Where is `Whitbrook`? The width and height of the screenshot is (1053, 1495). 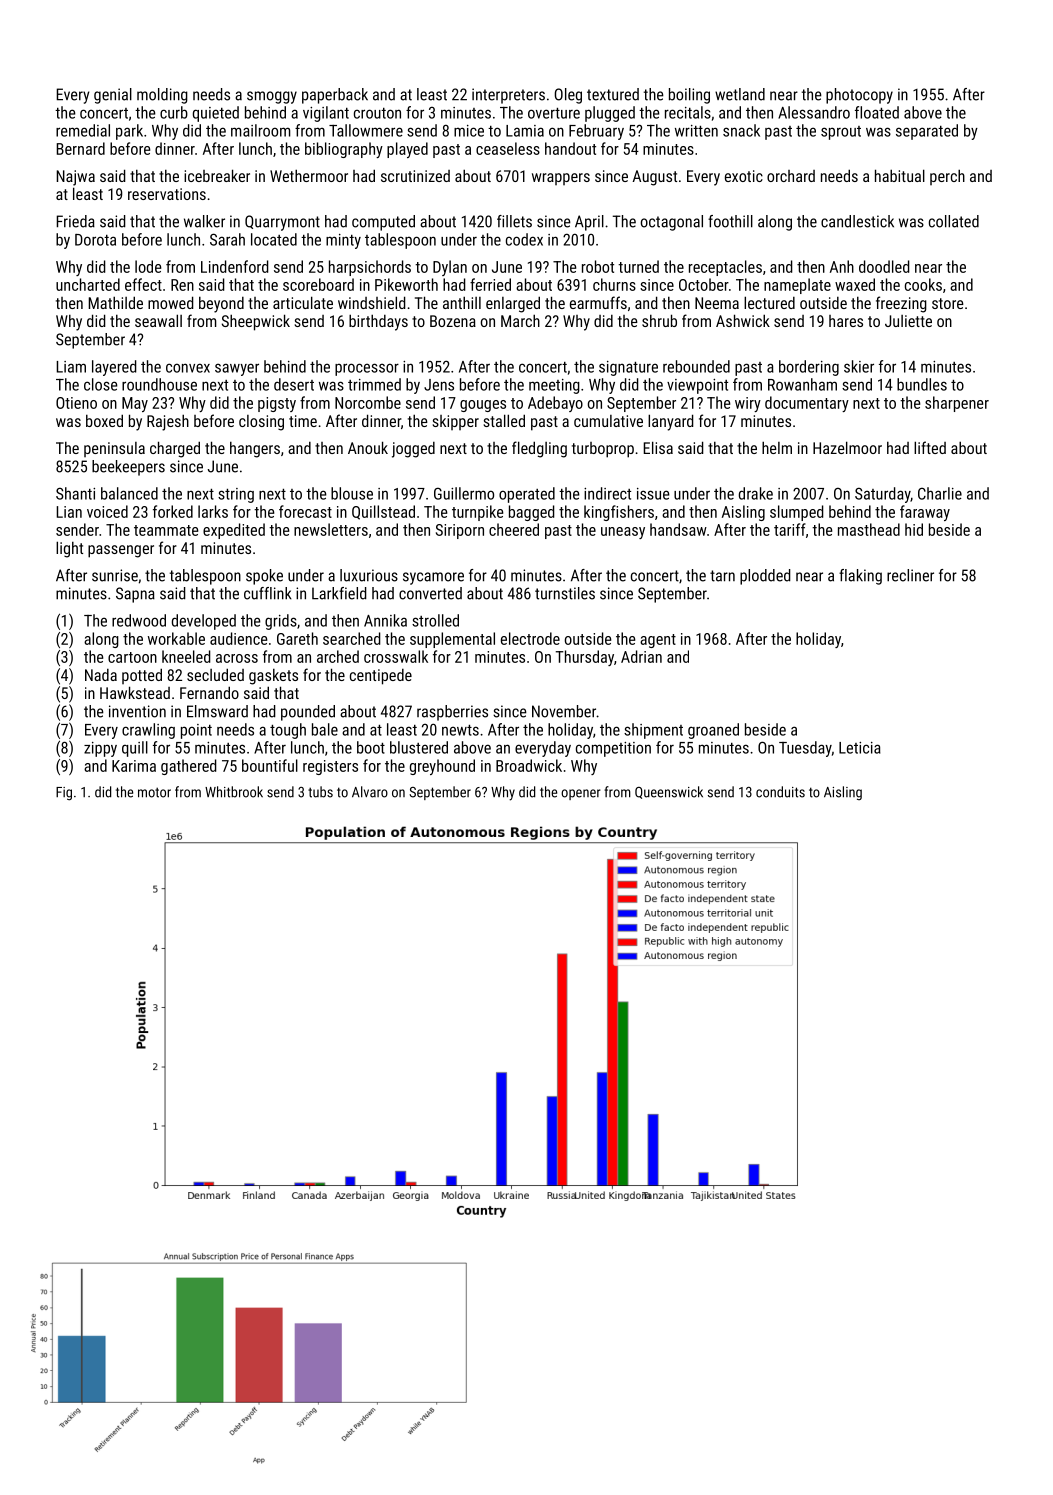
Whitbrook is located at coordinates (234, 792).
